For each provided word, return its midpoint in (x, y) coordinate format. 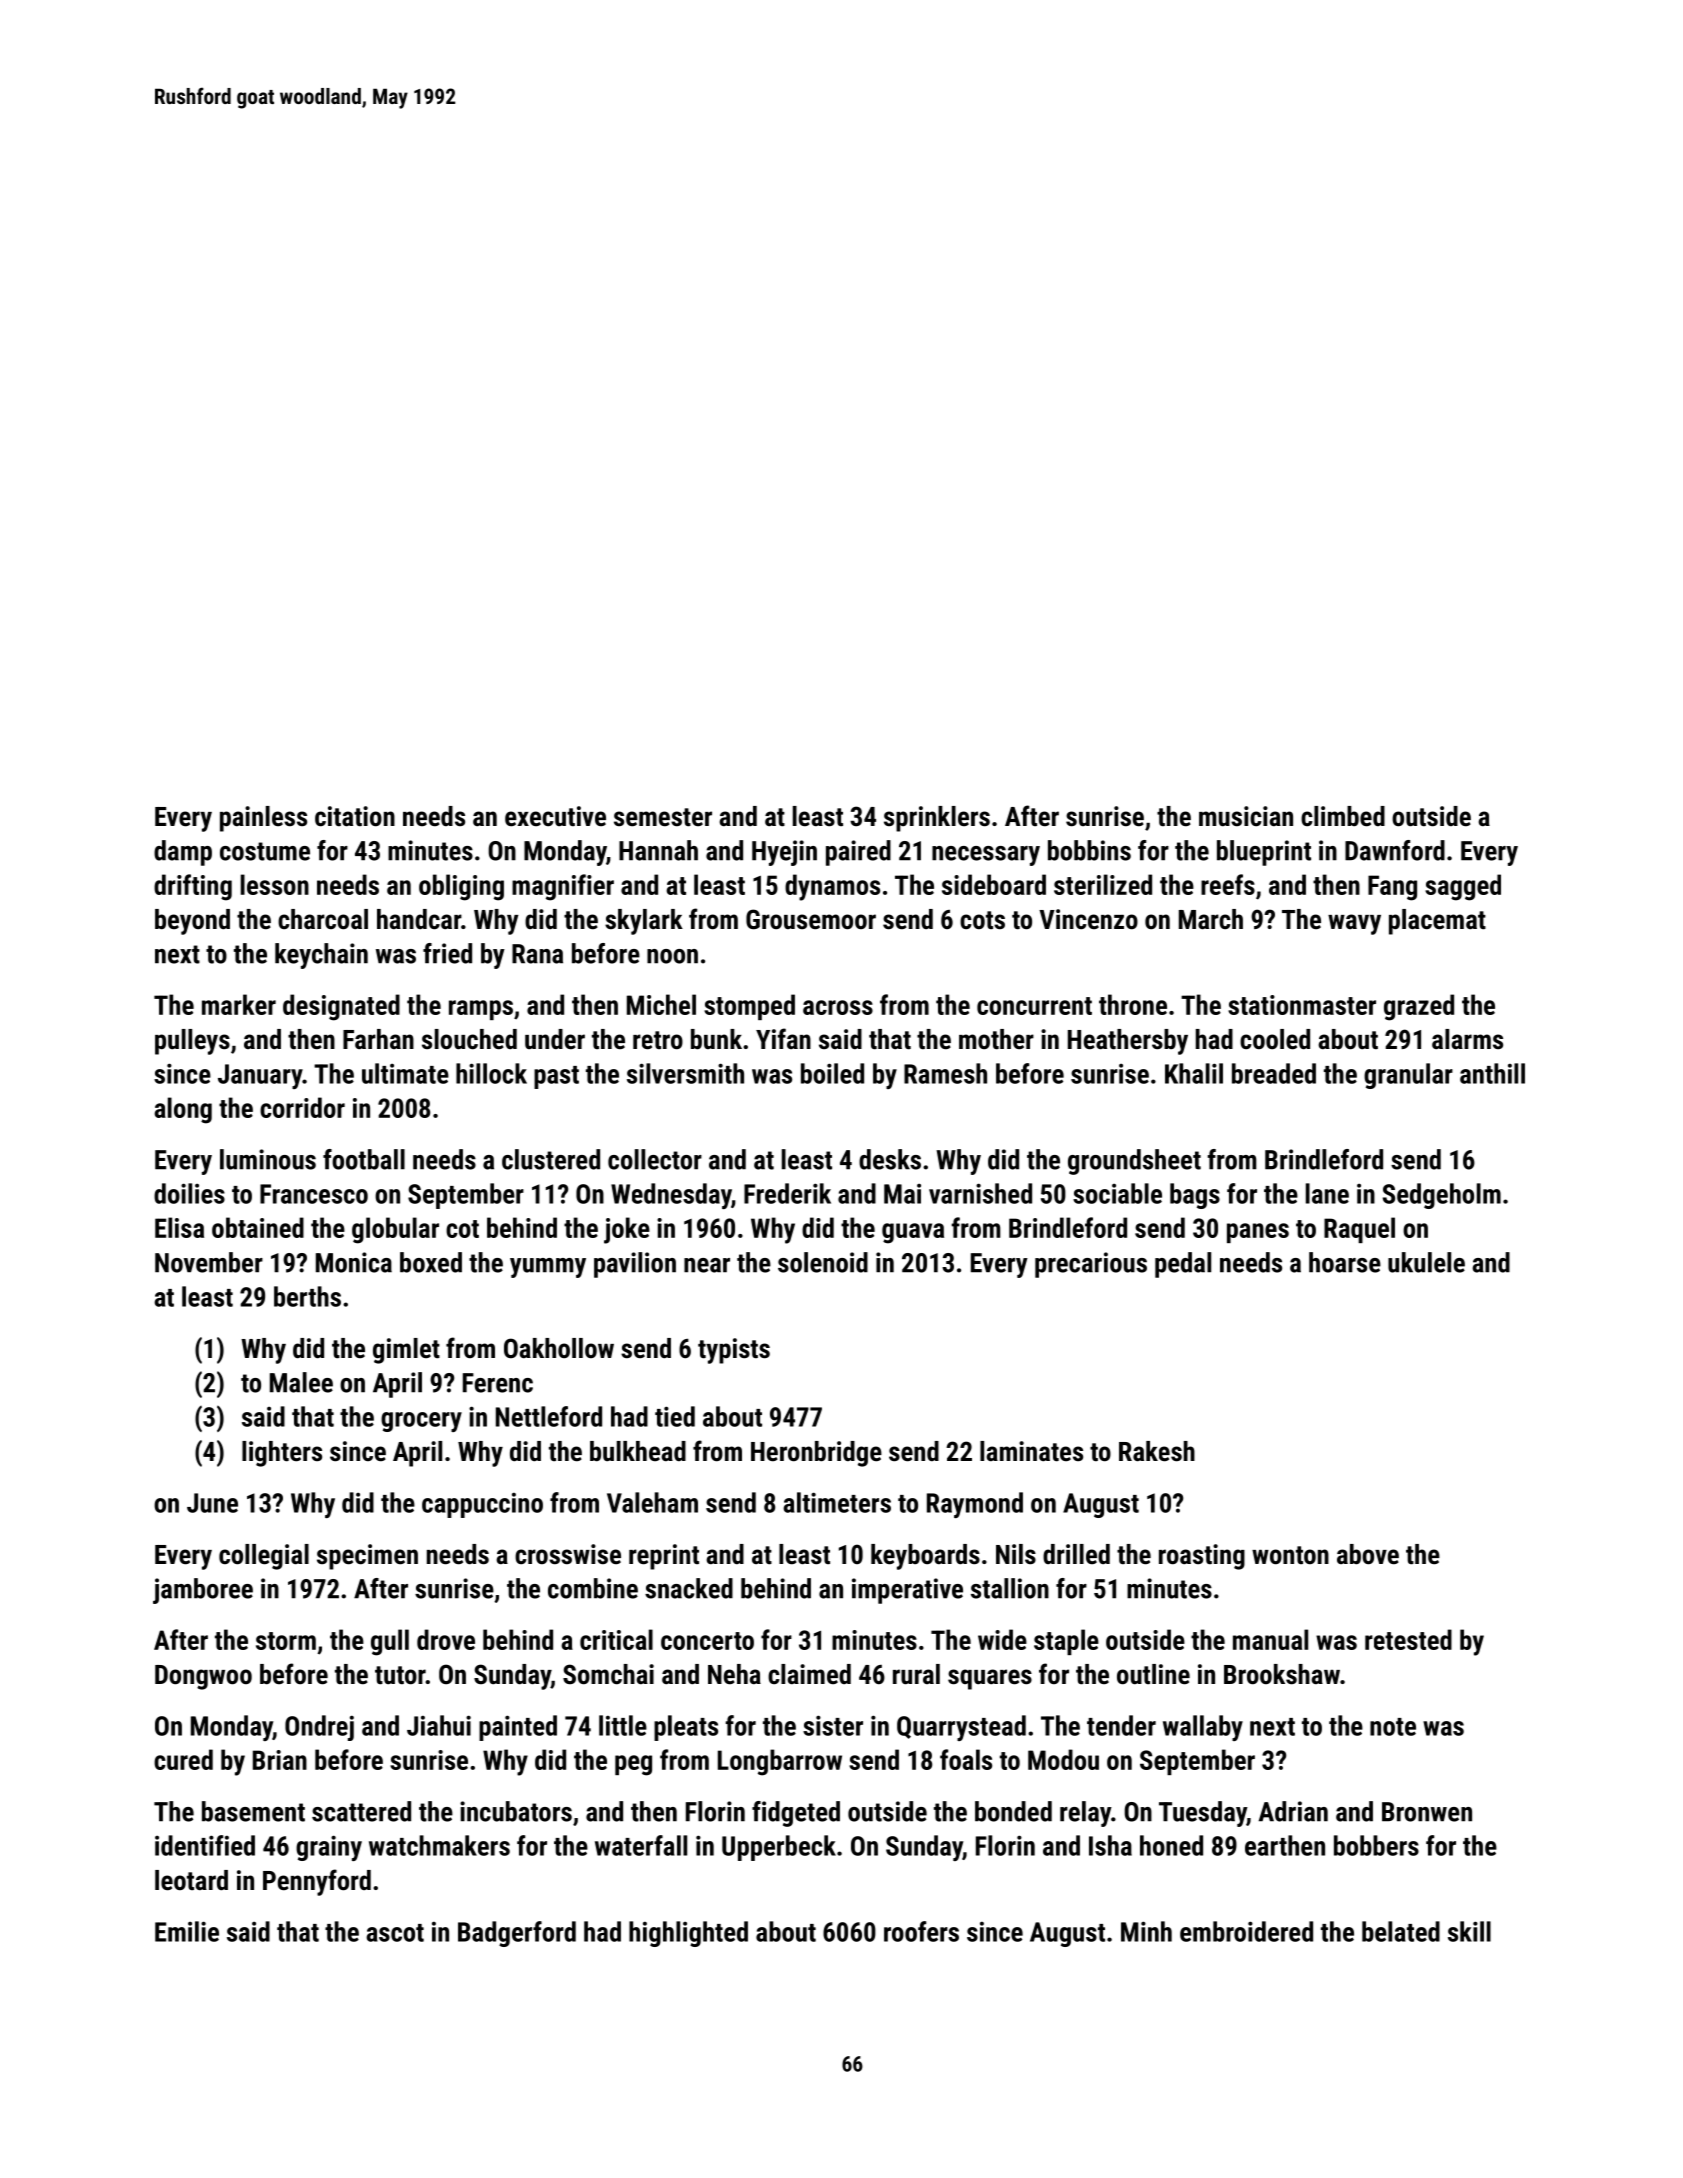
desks (890, 1159)
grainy (329, 1848)
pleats (686, 1728)
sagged (1463, 887)
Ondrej (319, 1728)
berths (307, 1296)
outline (1153, 1674)
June (212, 1503)
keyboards (925, 1557)
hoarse (1345, 1262)
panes (1258, 1233)
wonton (1290, 1555)
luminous (268, 1159)
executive (555, 816)
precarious (1091, 1265)
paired (858, 853)
